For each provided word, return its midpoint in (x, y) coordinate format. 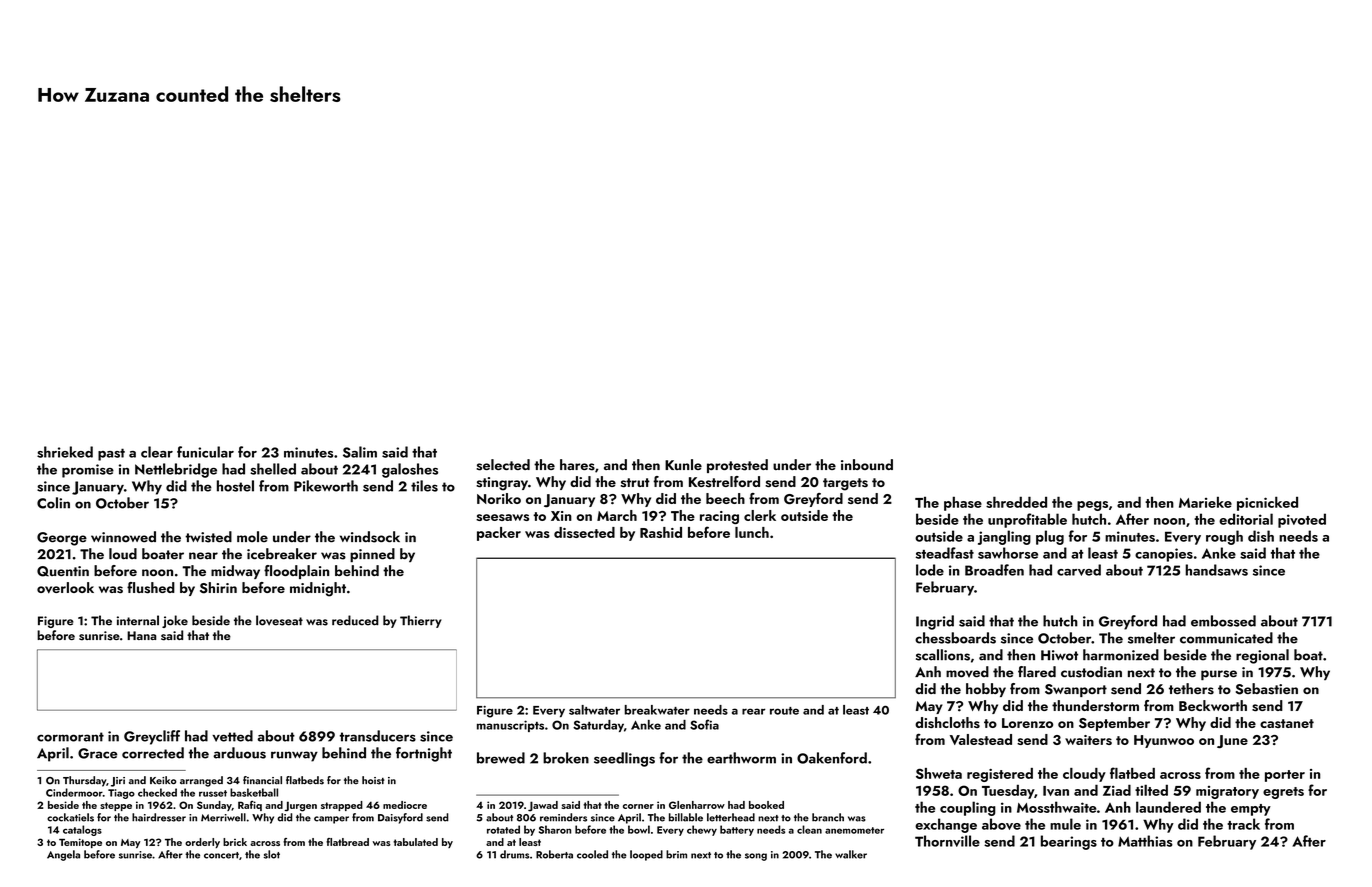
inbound (867, 464)
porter (1285, 776)
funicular (205, 452)
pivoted (1302, 520)
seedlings (624, 759)
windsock (370, 537)
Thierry (421, 621)
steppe (116, 806)
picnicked (1267, 503)
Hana (141, 635)
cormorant (70, 737)
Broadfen (994, 570)
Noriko (499, 498)
